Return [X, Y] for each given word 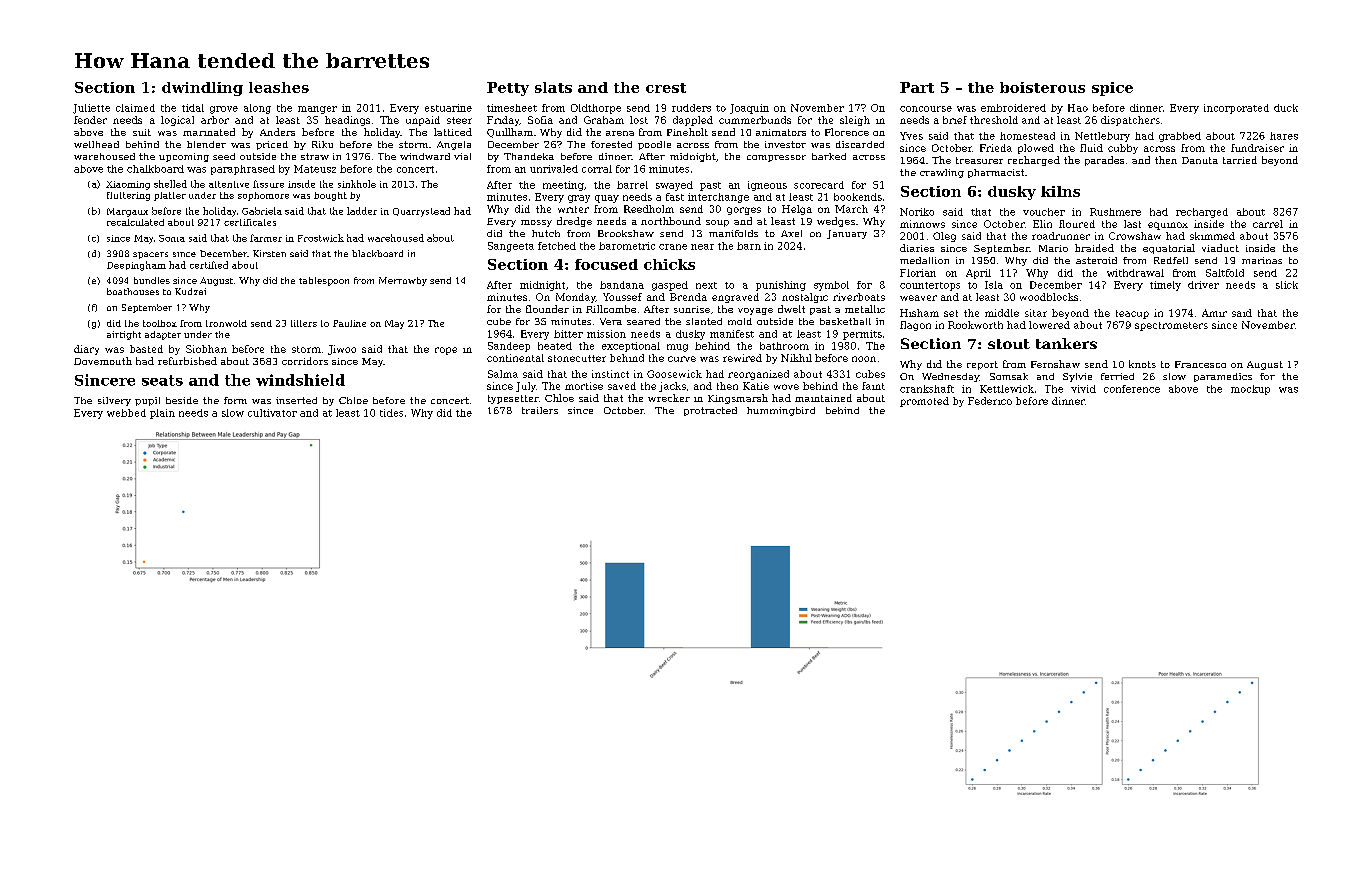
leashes [279, 87]
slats [553, 87]
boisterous [1042, 87]
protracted [710, 411]
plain [162, 414]
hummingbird [781, 411]
